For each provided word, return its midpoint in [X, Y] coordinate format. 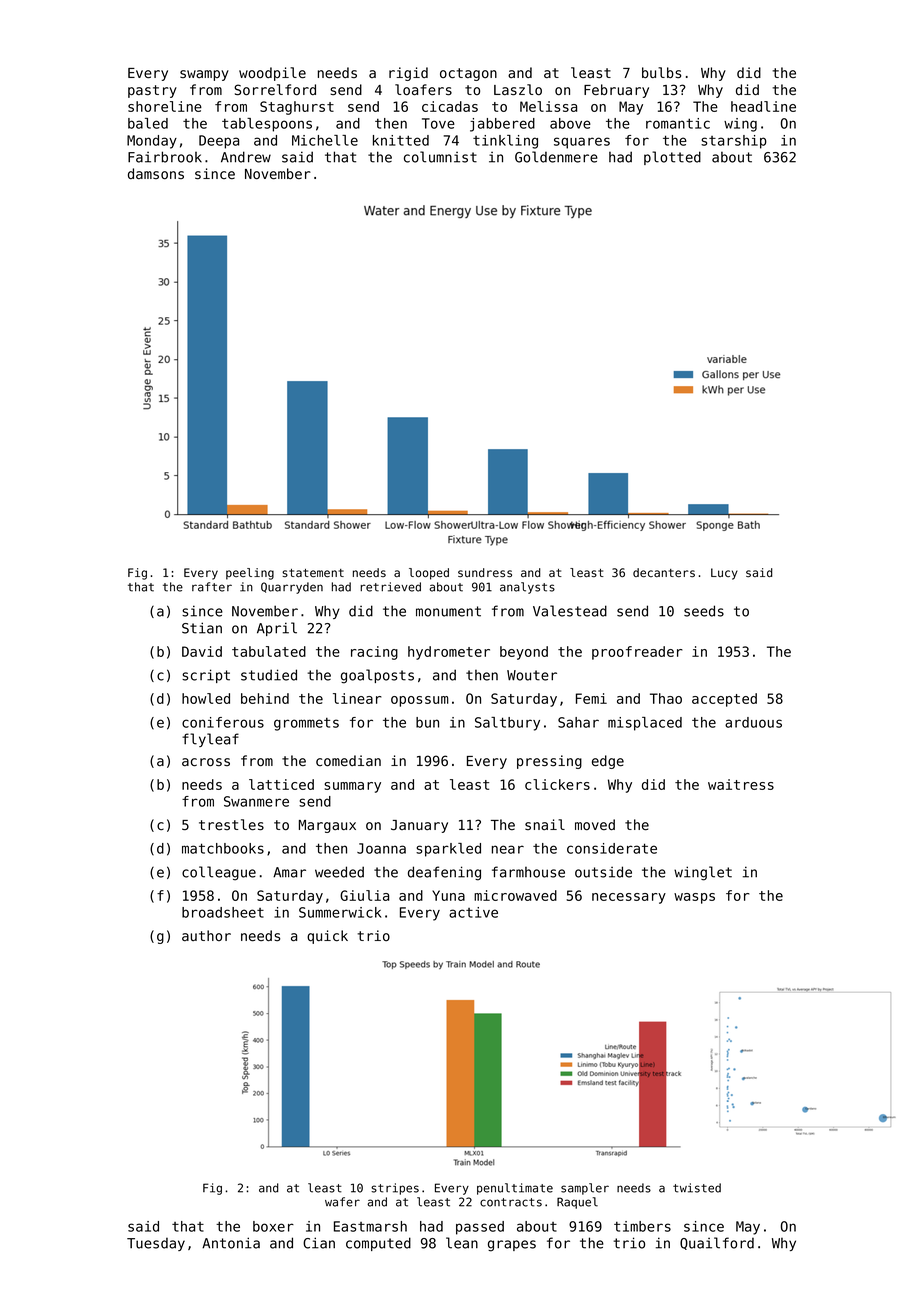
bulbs [661, 72]
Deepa [219, 142]
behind [265, 698]
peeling [250, 574]
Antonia [231, 1243]
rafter [212, 587]
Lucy [724, 574]
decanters [664, 572]
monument [448, 611]
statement [313, 573]
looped [429, 574]
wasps [694, 898]
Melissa [548, 106]
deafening [444, 873]
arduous [753, 722]
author [206, 935]
